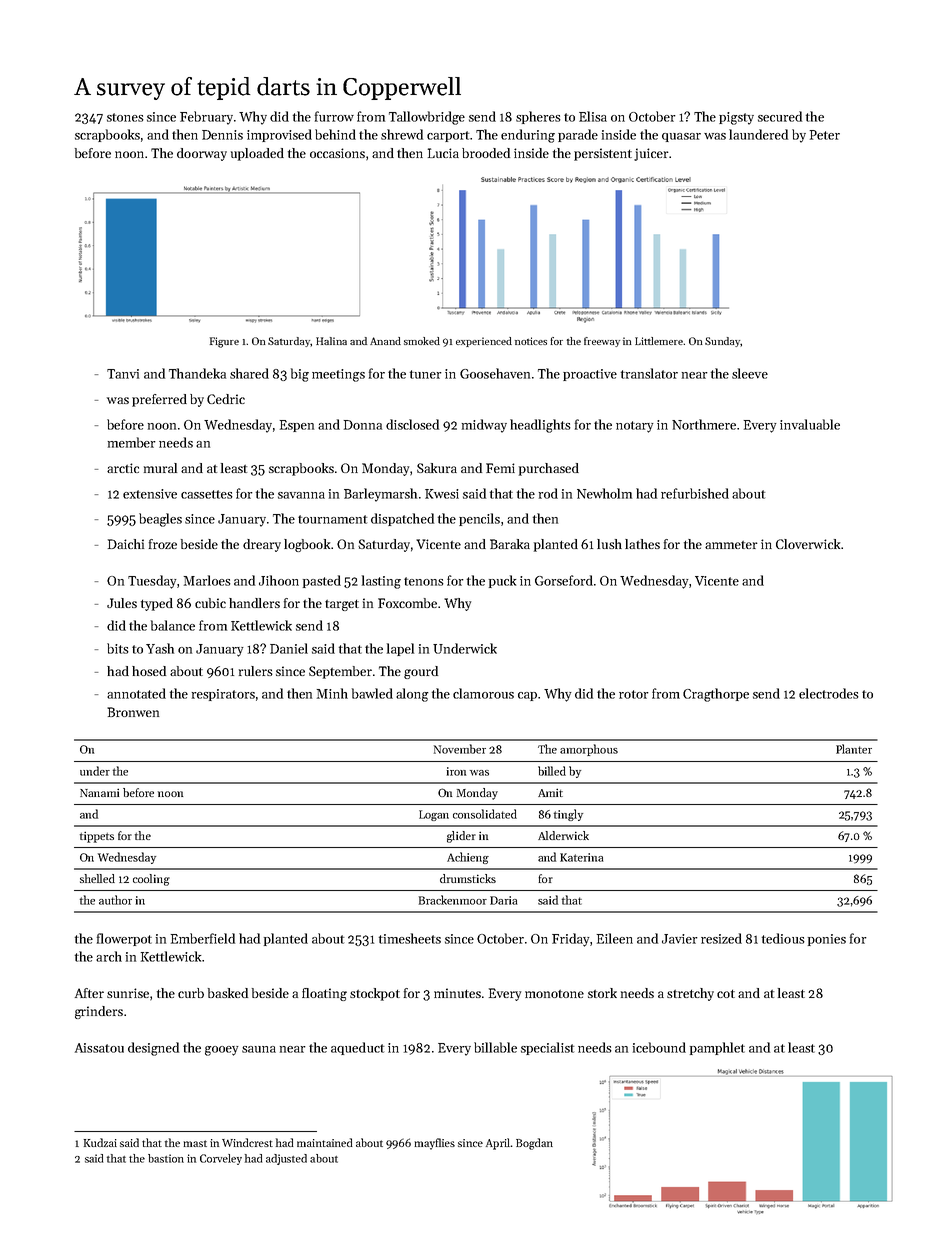 This document has height=1233, width=952. Describe the element at coordinates (222, 1051) in the document. I see `gooey` at that location.
